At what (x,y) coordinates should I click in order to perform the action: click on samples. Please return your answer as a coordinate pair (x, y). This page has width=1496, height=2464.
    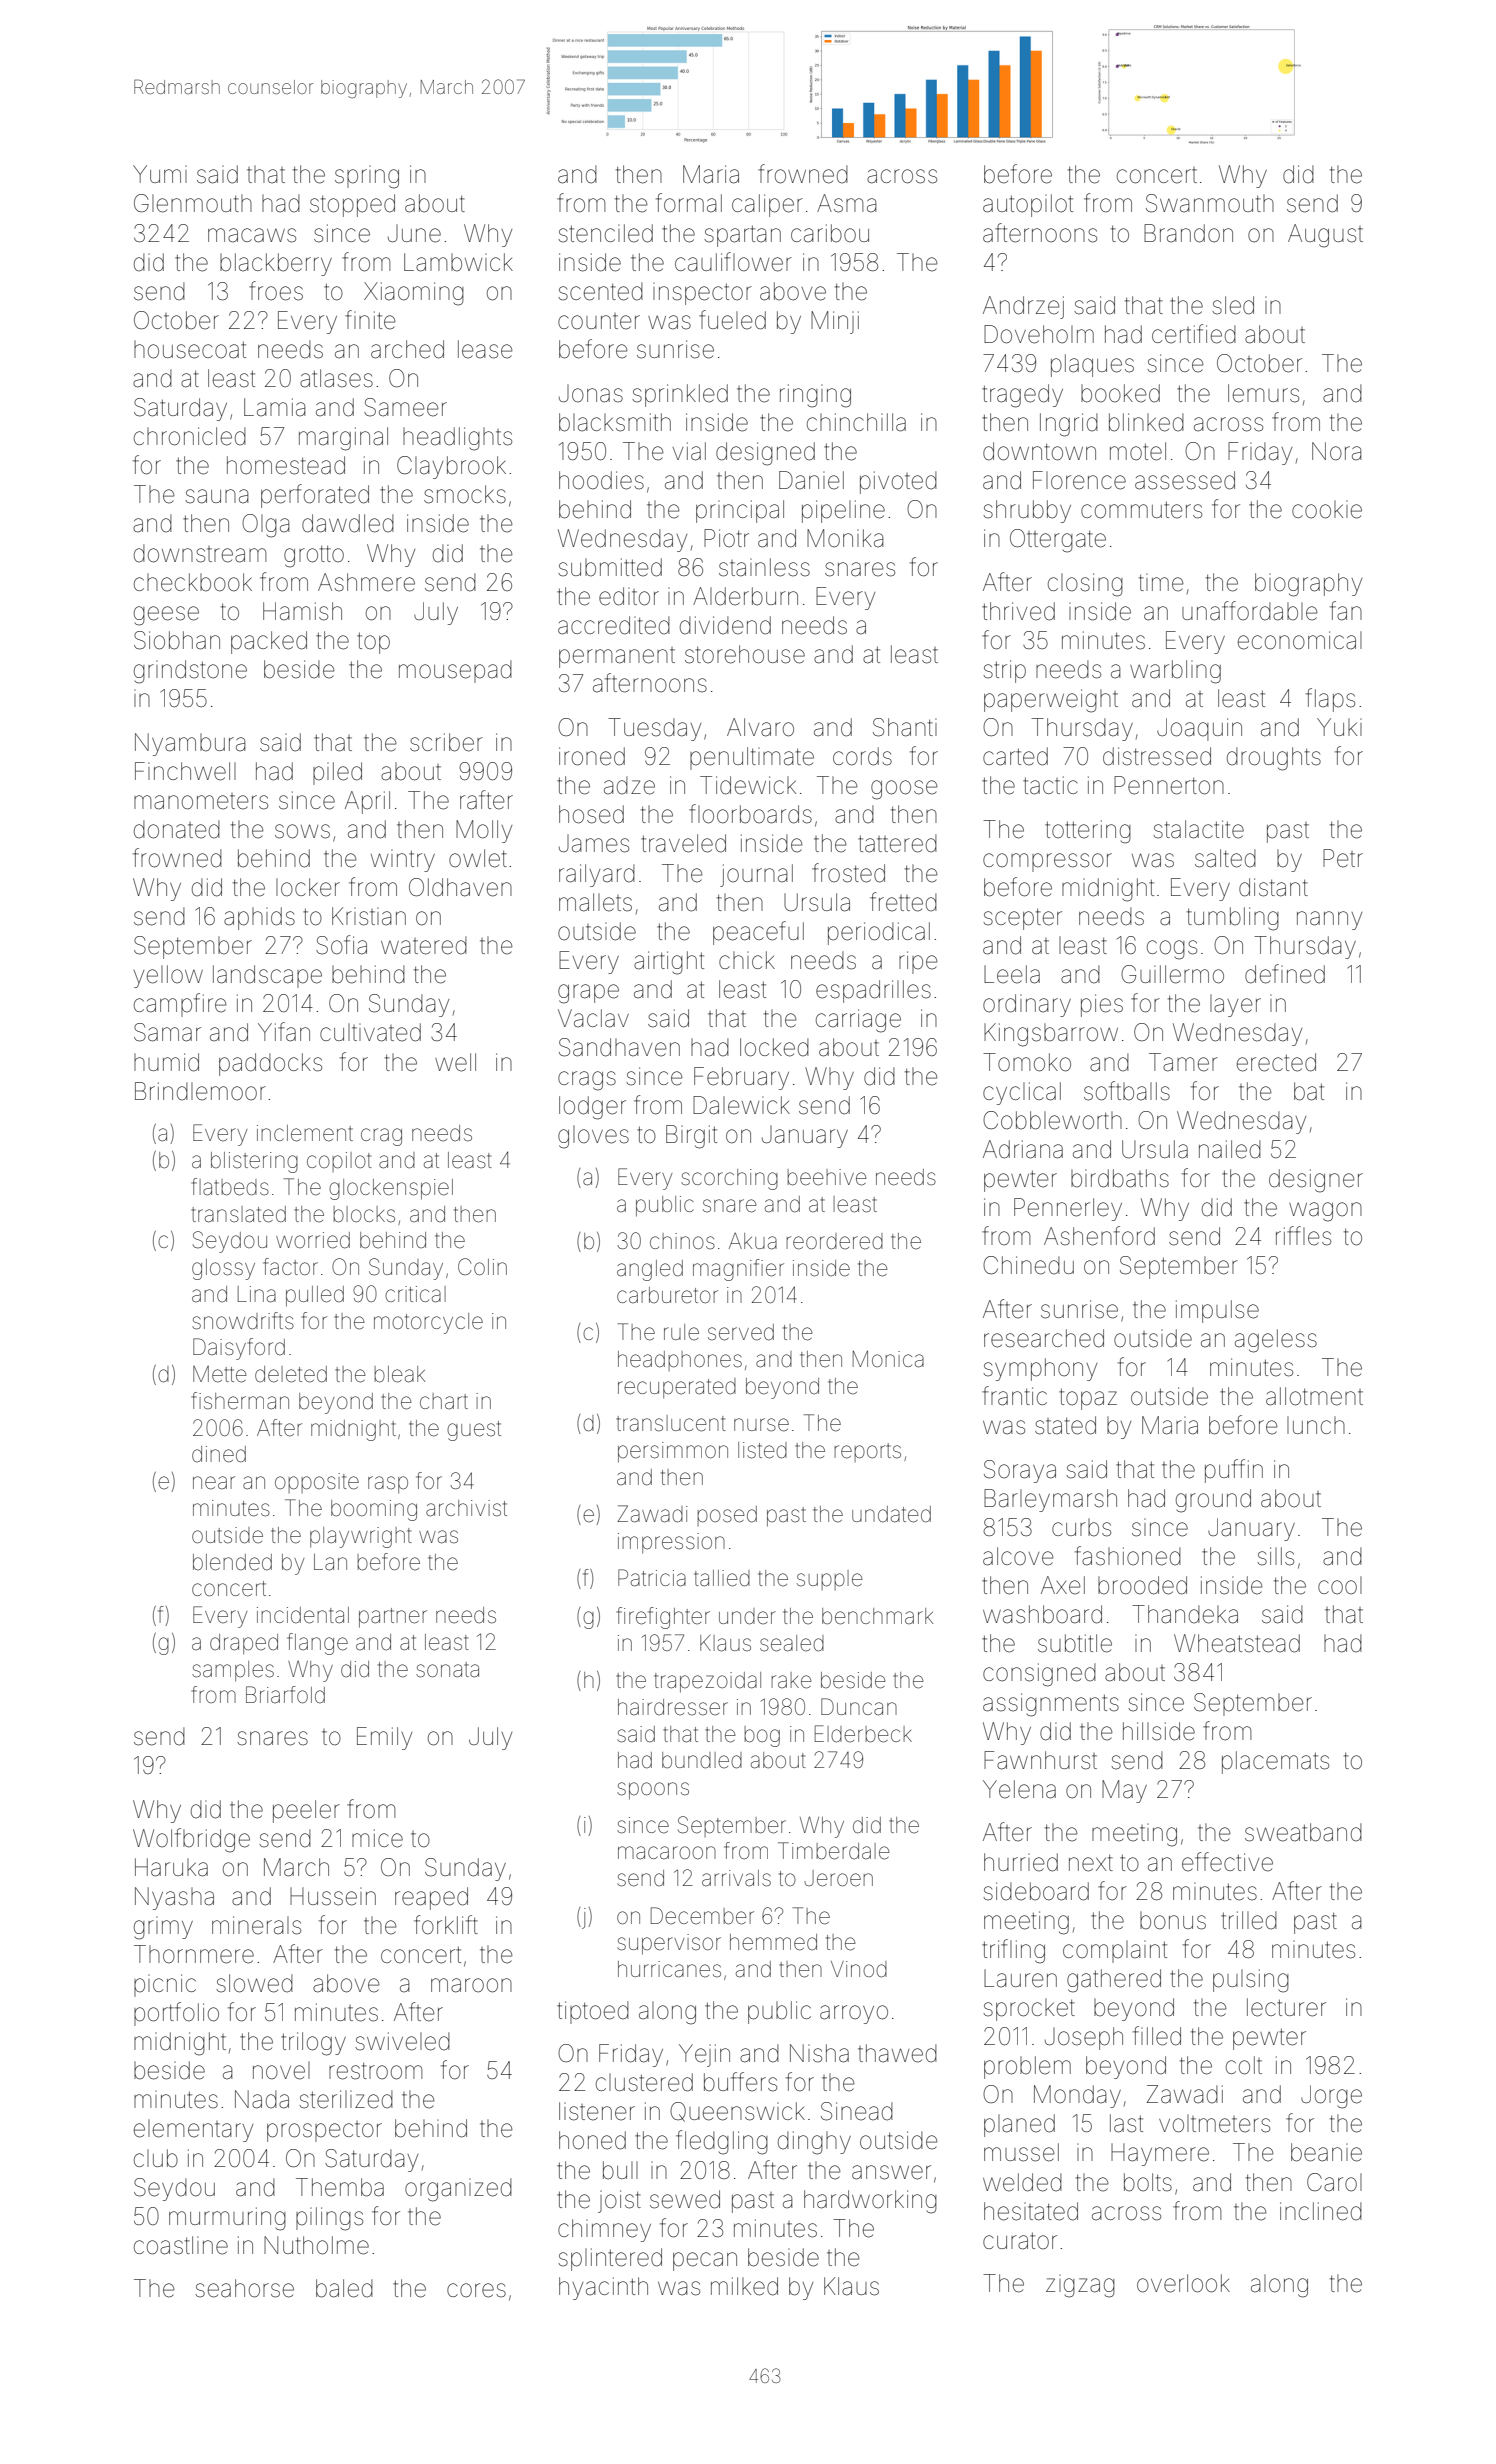
    Looking at the image, I should click on (233, 1671).
